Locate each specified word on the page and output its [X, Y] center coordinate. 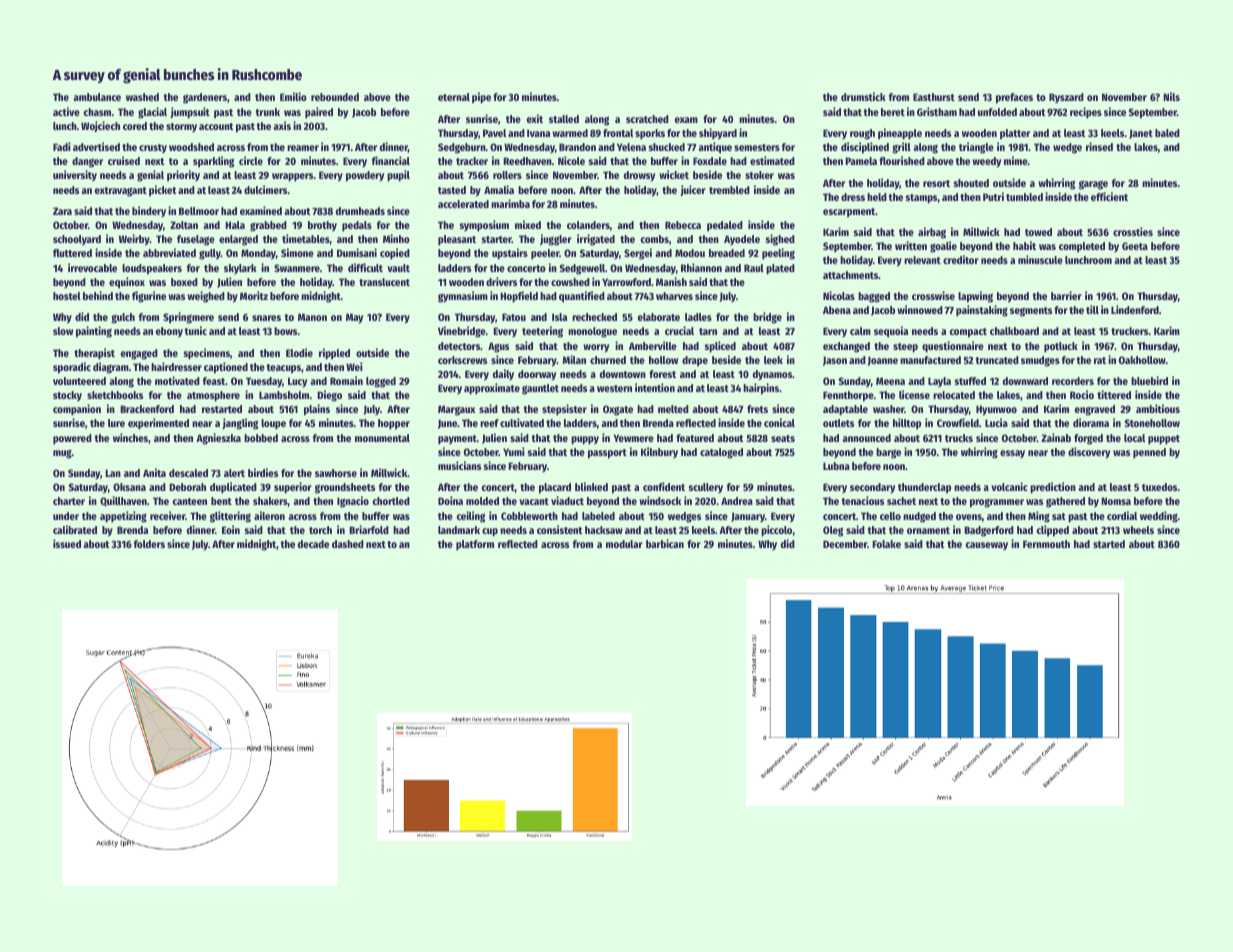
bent [221, 501]
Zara [62, 211]
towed [1038, 232]
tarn [708, 331]
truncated [997, 360]
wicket [674, 174]
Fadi [62, 146]
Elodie [299, 352]
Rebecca [683, 225]
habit [1024, 245]
